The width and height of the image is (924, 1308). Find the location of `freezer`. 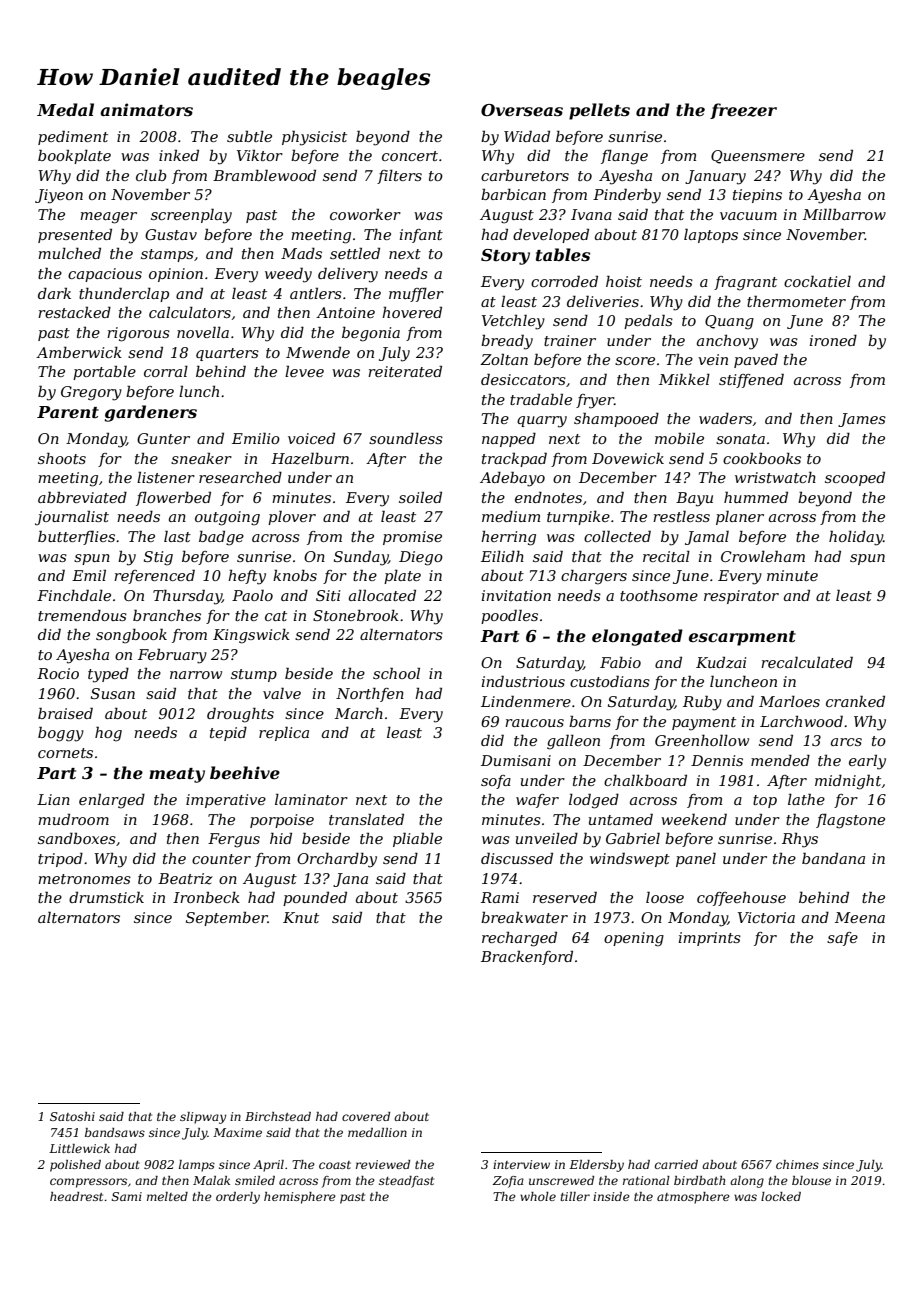

freezer is located at coordinates (743, 111).
